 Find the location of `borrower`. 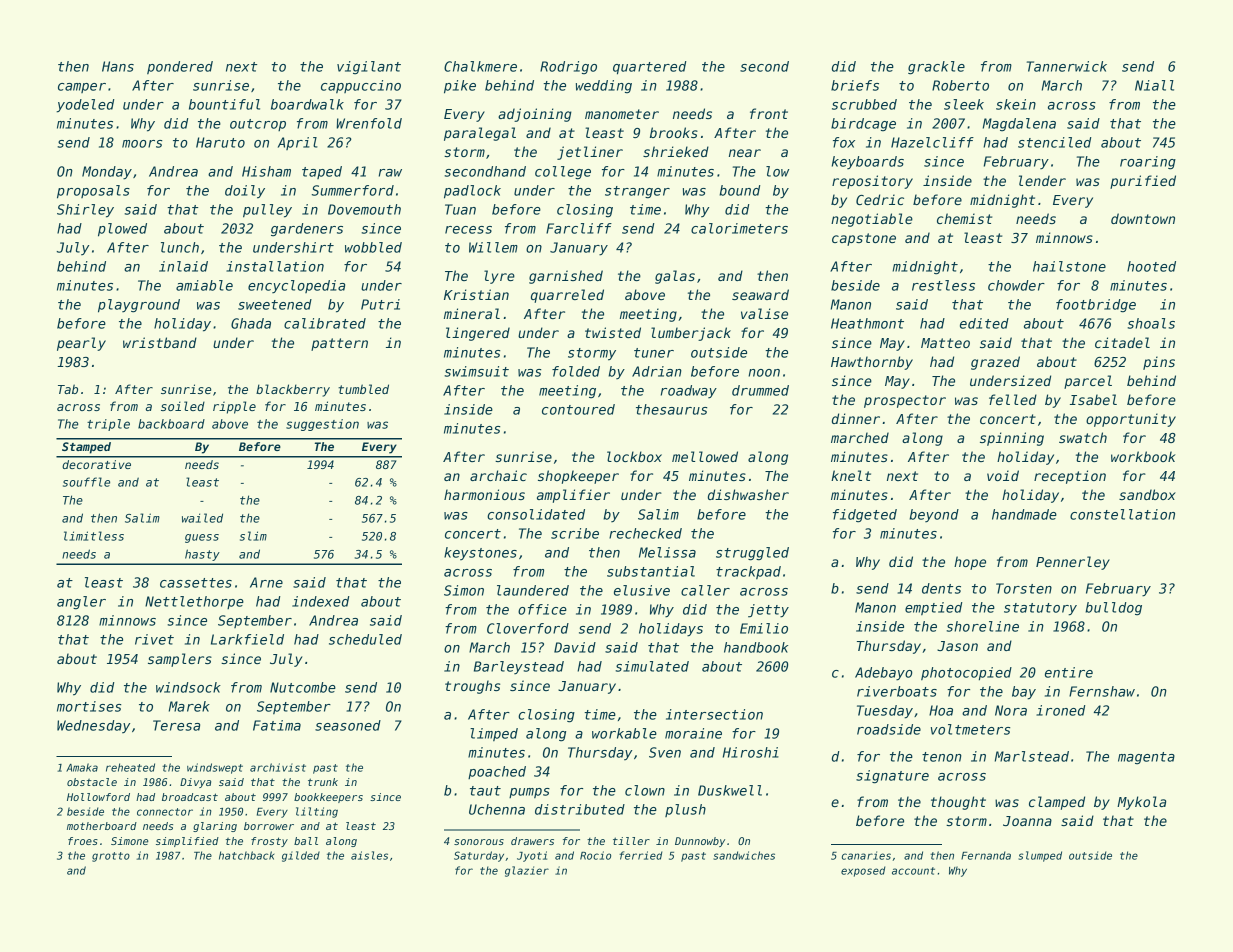

borrower is located at coordinates (269, 826).
